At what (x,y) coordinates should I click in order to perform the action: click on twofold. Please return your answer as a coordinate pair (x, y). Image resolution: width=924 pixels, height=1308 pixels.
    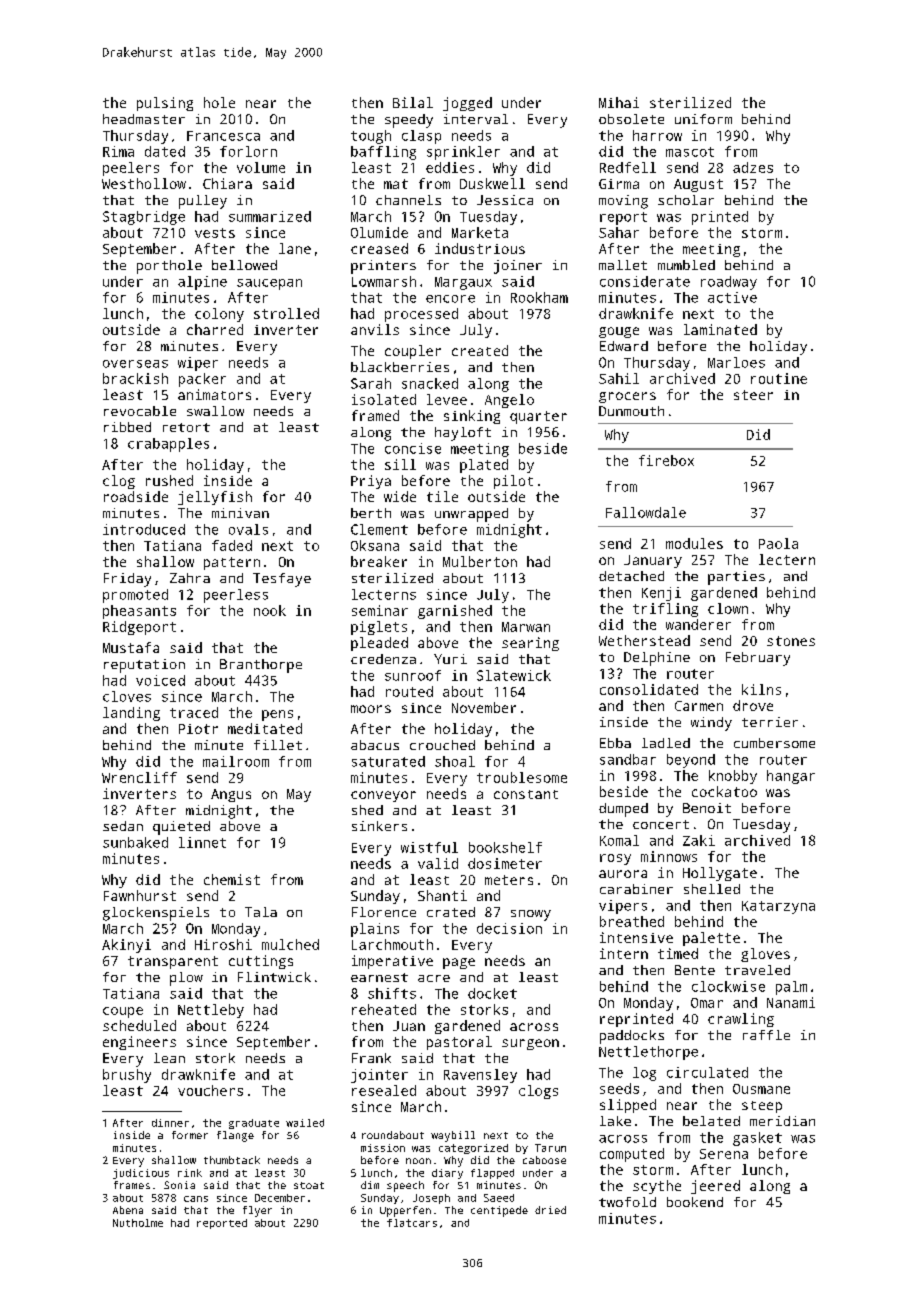
    Looking at the image, I should click on (627, 1202).
